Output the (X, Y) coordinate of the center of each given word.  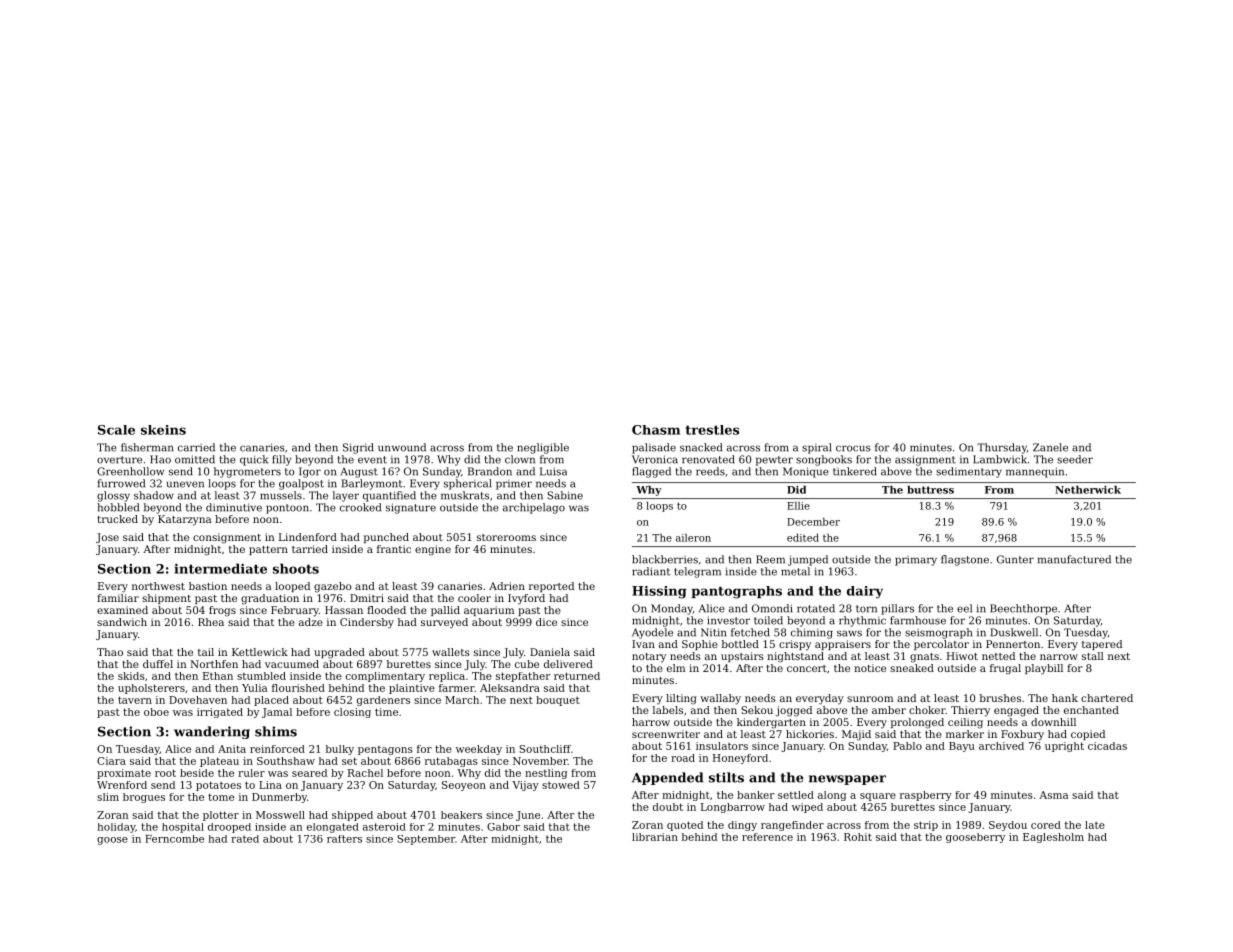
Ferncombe (174, 839)
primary (916, 561)
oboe (156, 712)
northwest (158, 586)
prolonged (917, 723)
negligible (543, 448)
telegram (697, 572)
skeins (163, 430)
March (462, 700)
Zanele (1050, 447)
